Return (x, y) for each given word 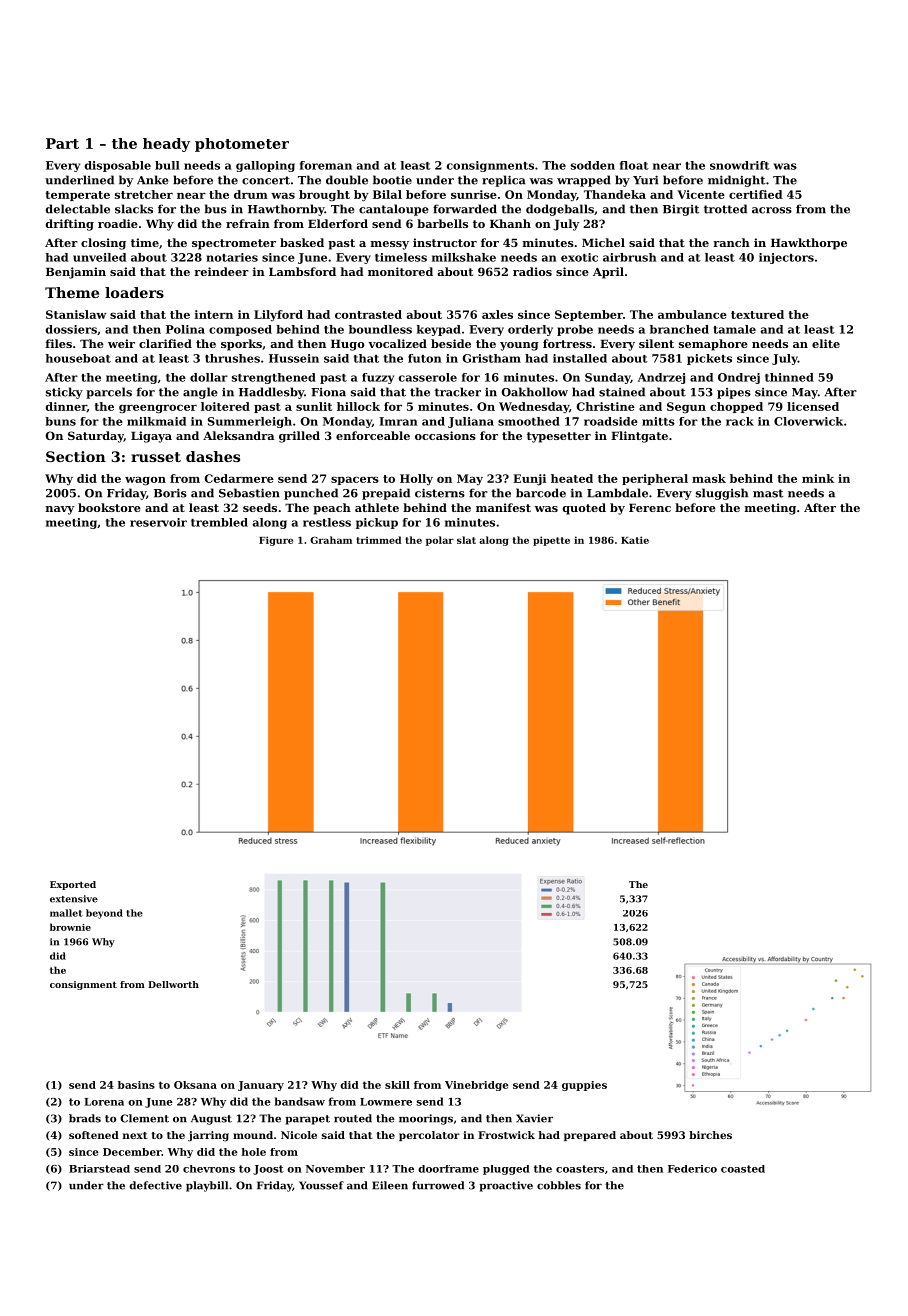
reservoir (158, 522)
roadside (611, 421)
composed (240, 330)
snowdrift (740, 165)
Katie (635, 540)
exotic (579, 257)
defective (155, 1185)
